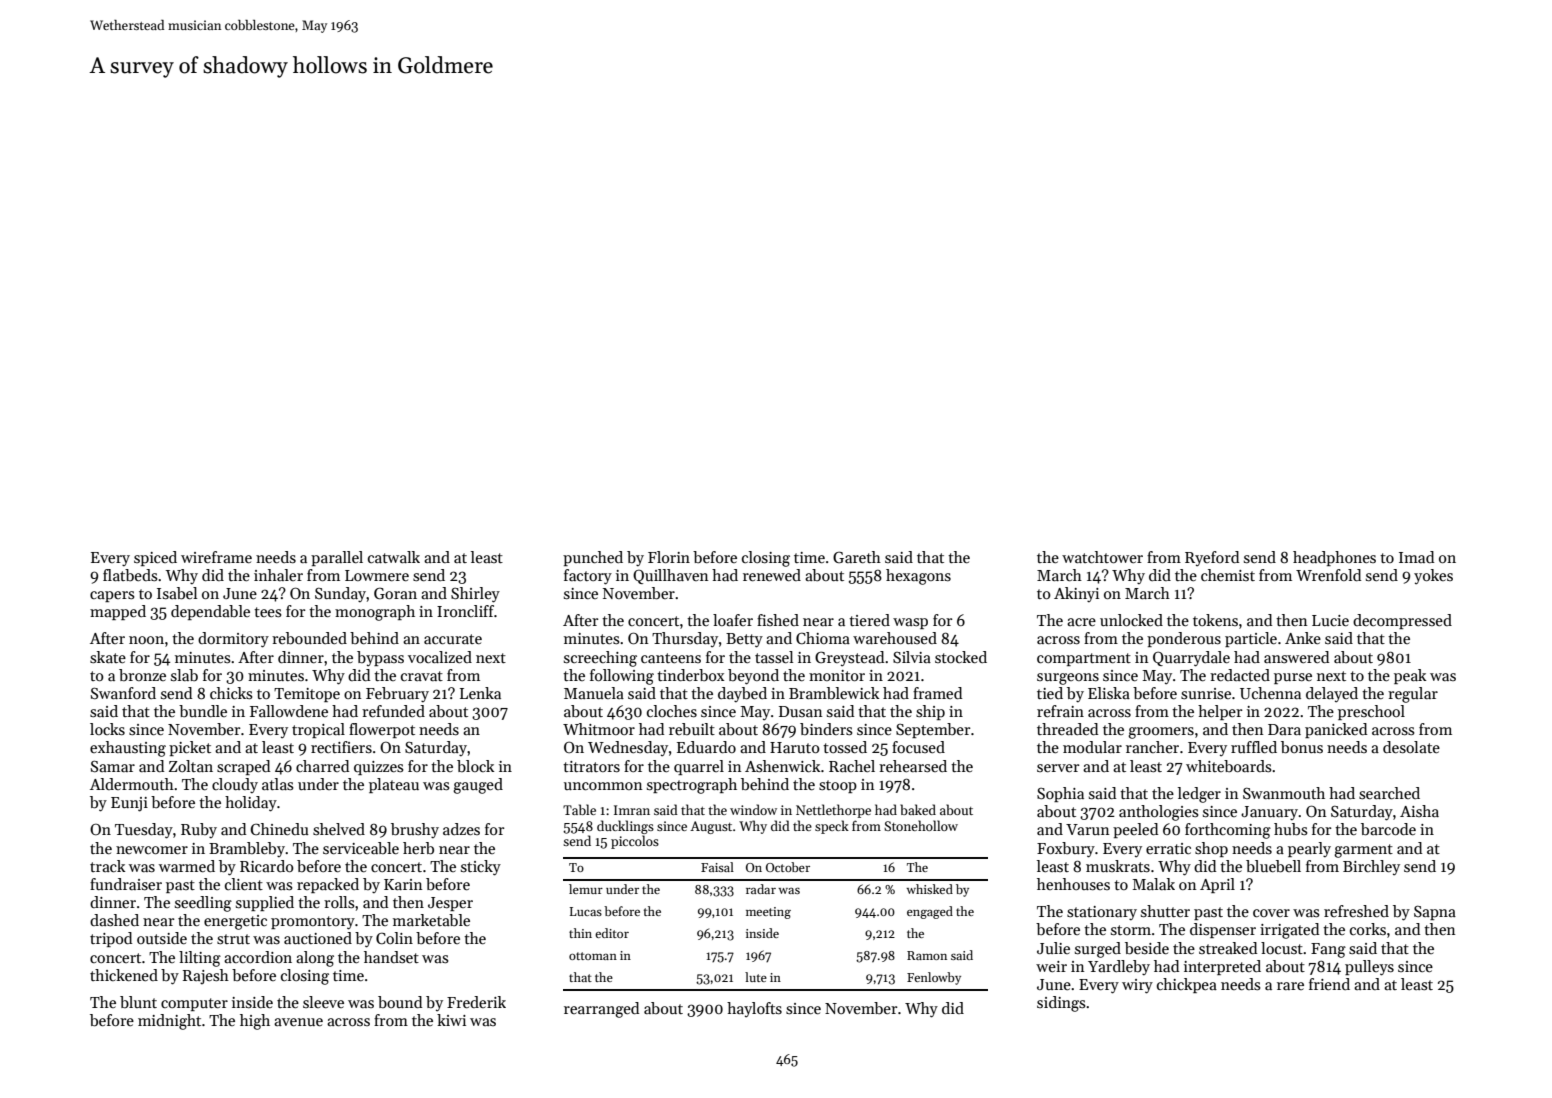  What do you see at coordinates (1413, 695) in the document?
I see `regular` at bounding box center [1413, 695].
